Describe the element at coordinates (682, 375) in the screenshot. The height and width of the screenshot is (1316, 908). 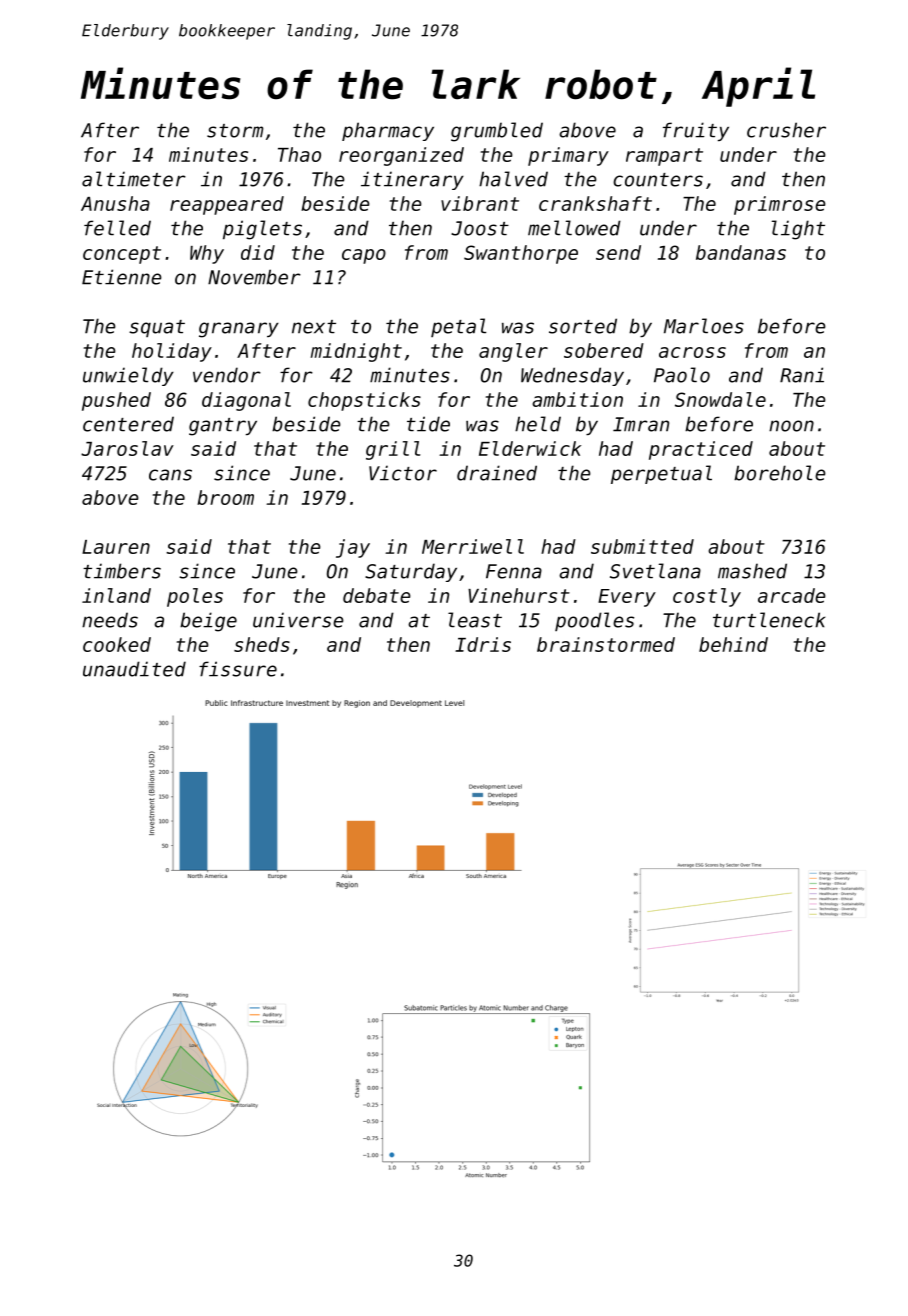
I see `Paolo` at that location.
